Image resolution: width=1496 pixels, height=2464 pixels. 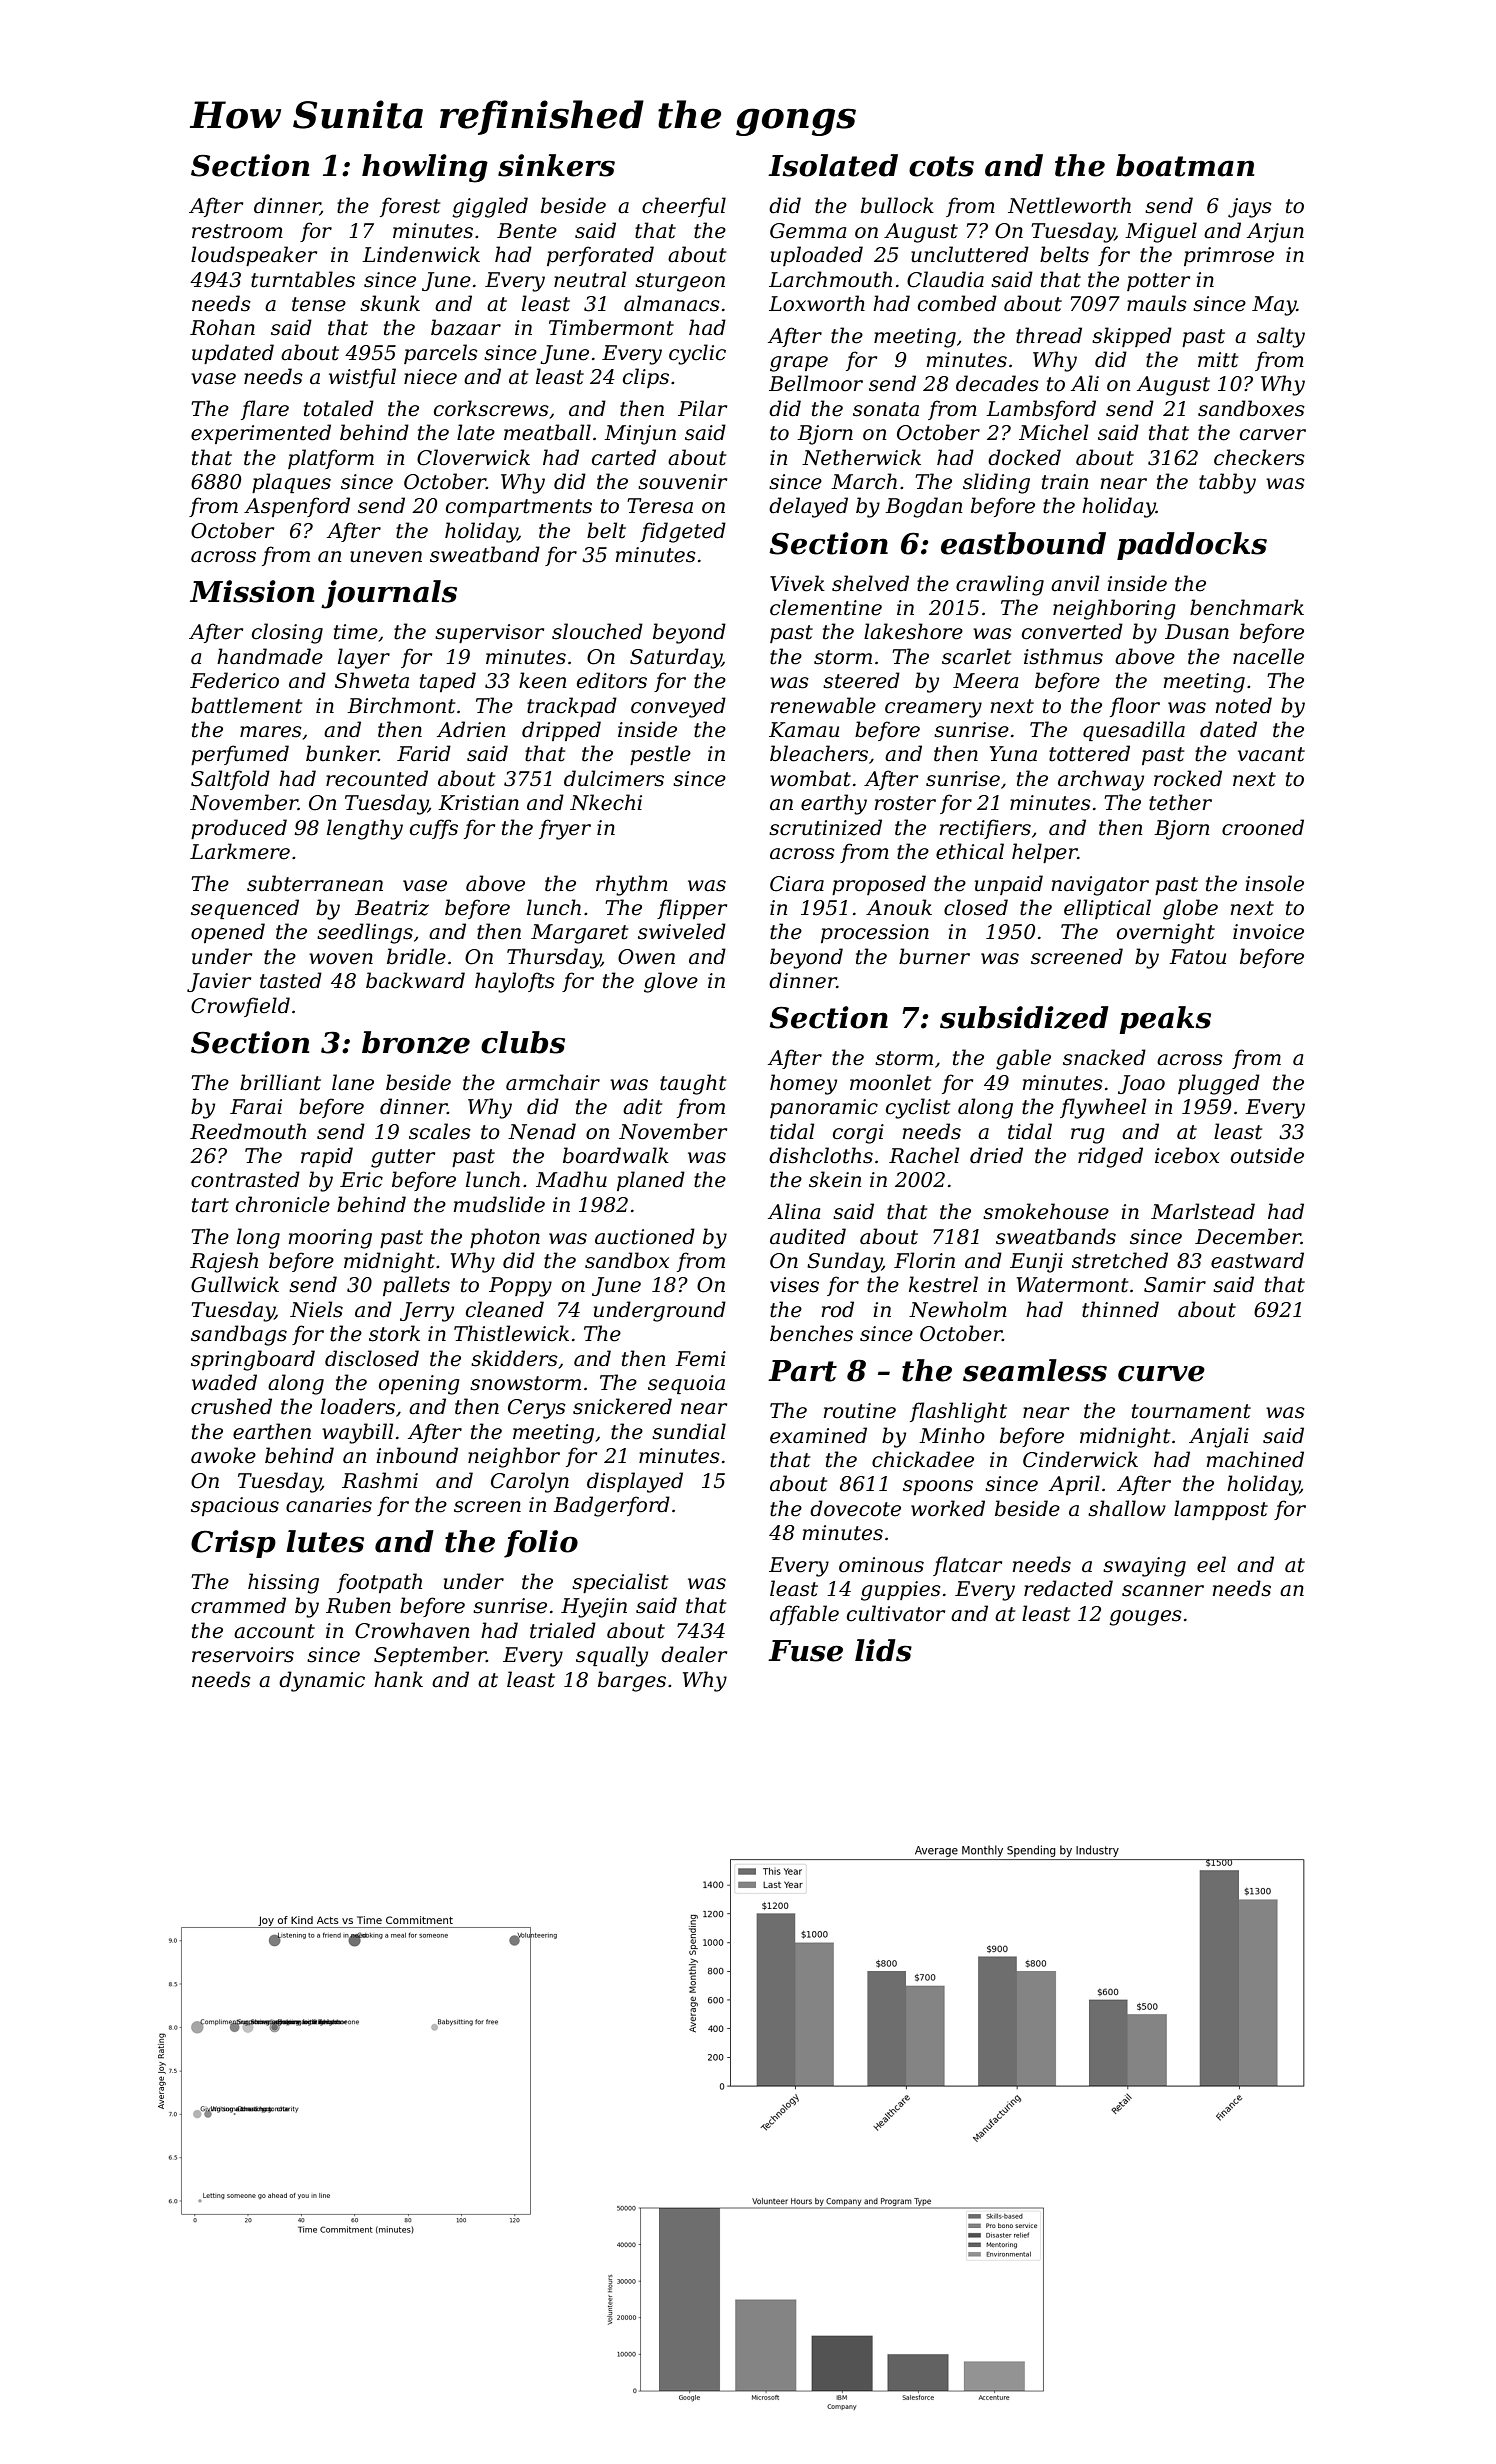 I want to click on swiveled, so click(x=682, y=931).
